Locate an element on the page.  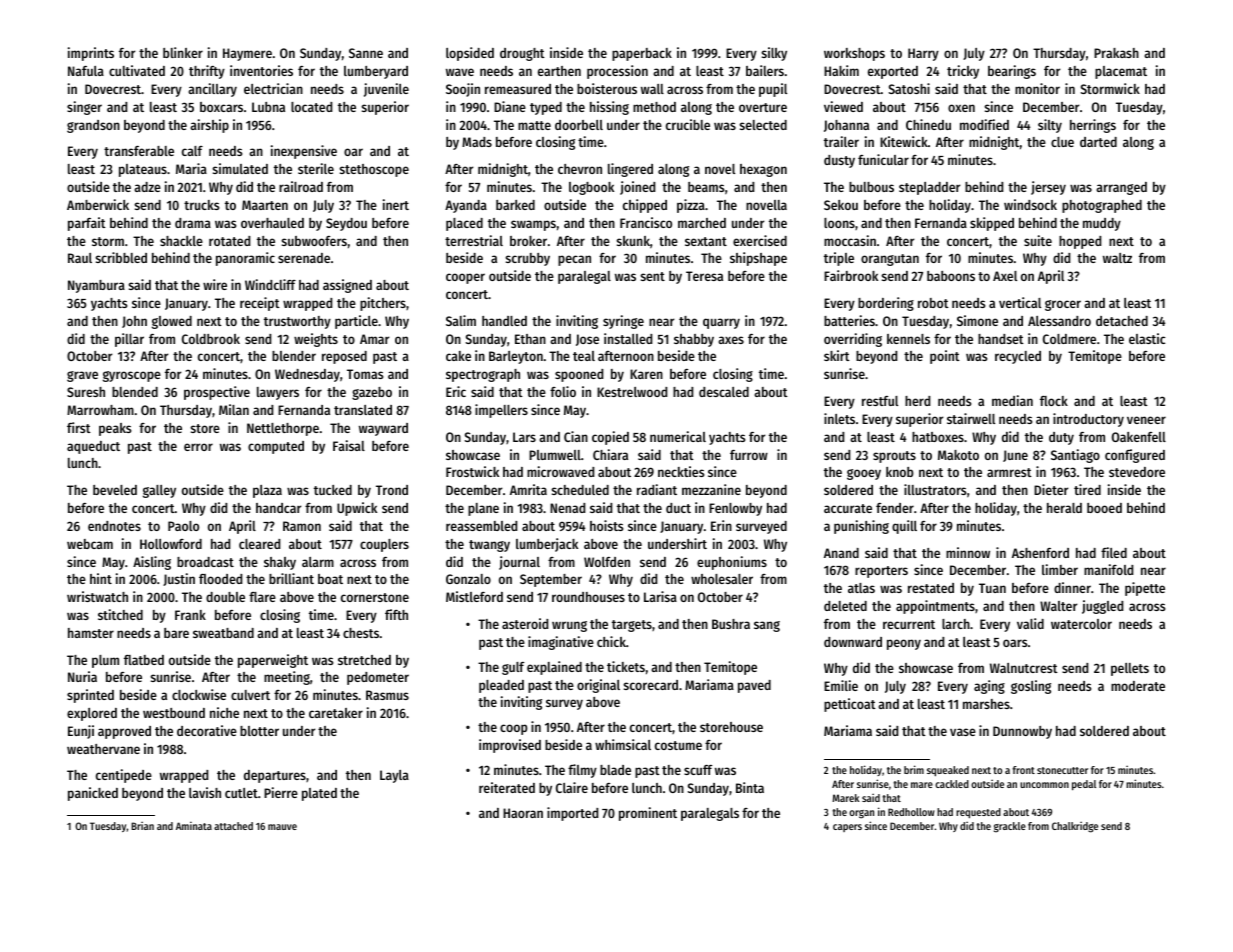
Axel is located at coordinates (1005, 276).
